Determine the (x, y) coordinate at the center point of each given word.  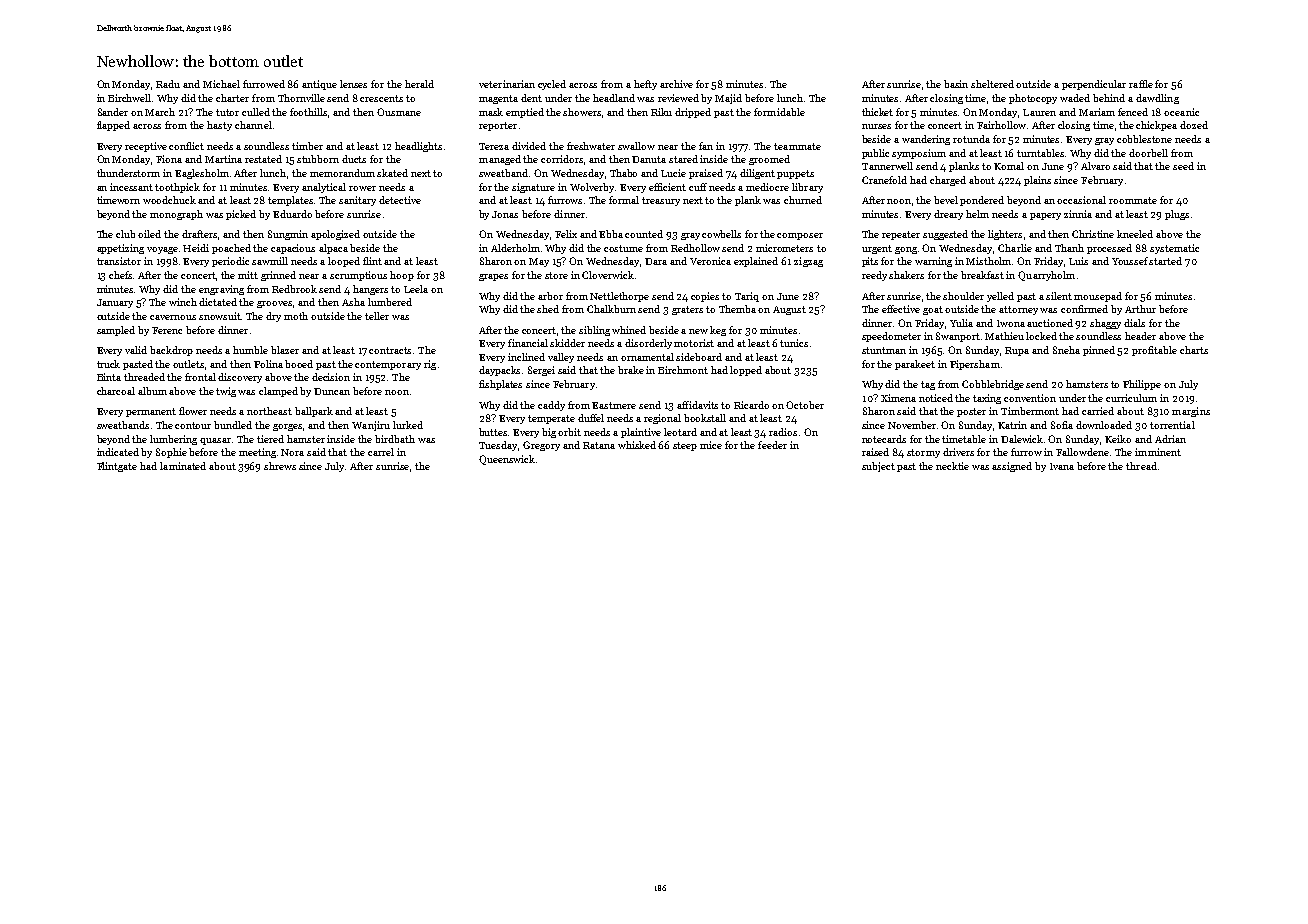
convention (1030, 398)
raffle (1141, 84)
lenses (353, 84)
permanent (151, 412)
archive (676, 84)
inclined (526, 357)
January (115, 303)
